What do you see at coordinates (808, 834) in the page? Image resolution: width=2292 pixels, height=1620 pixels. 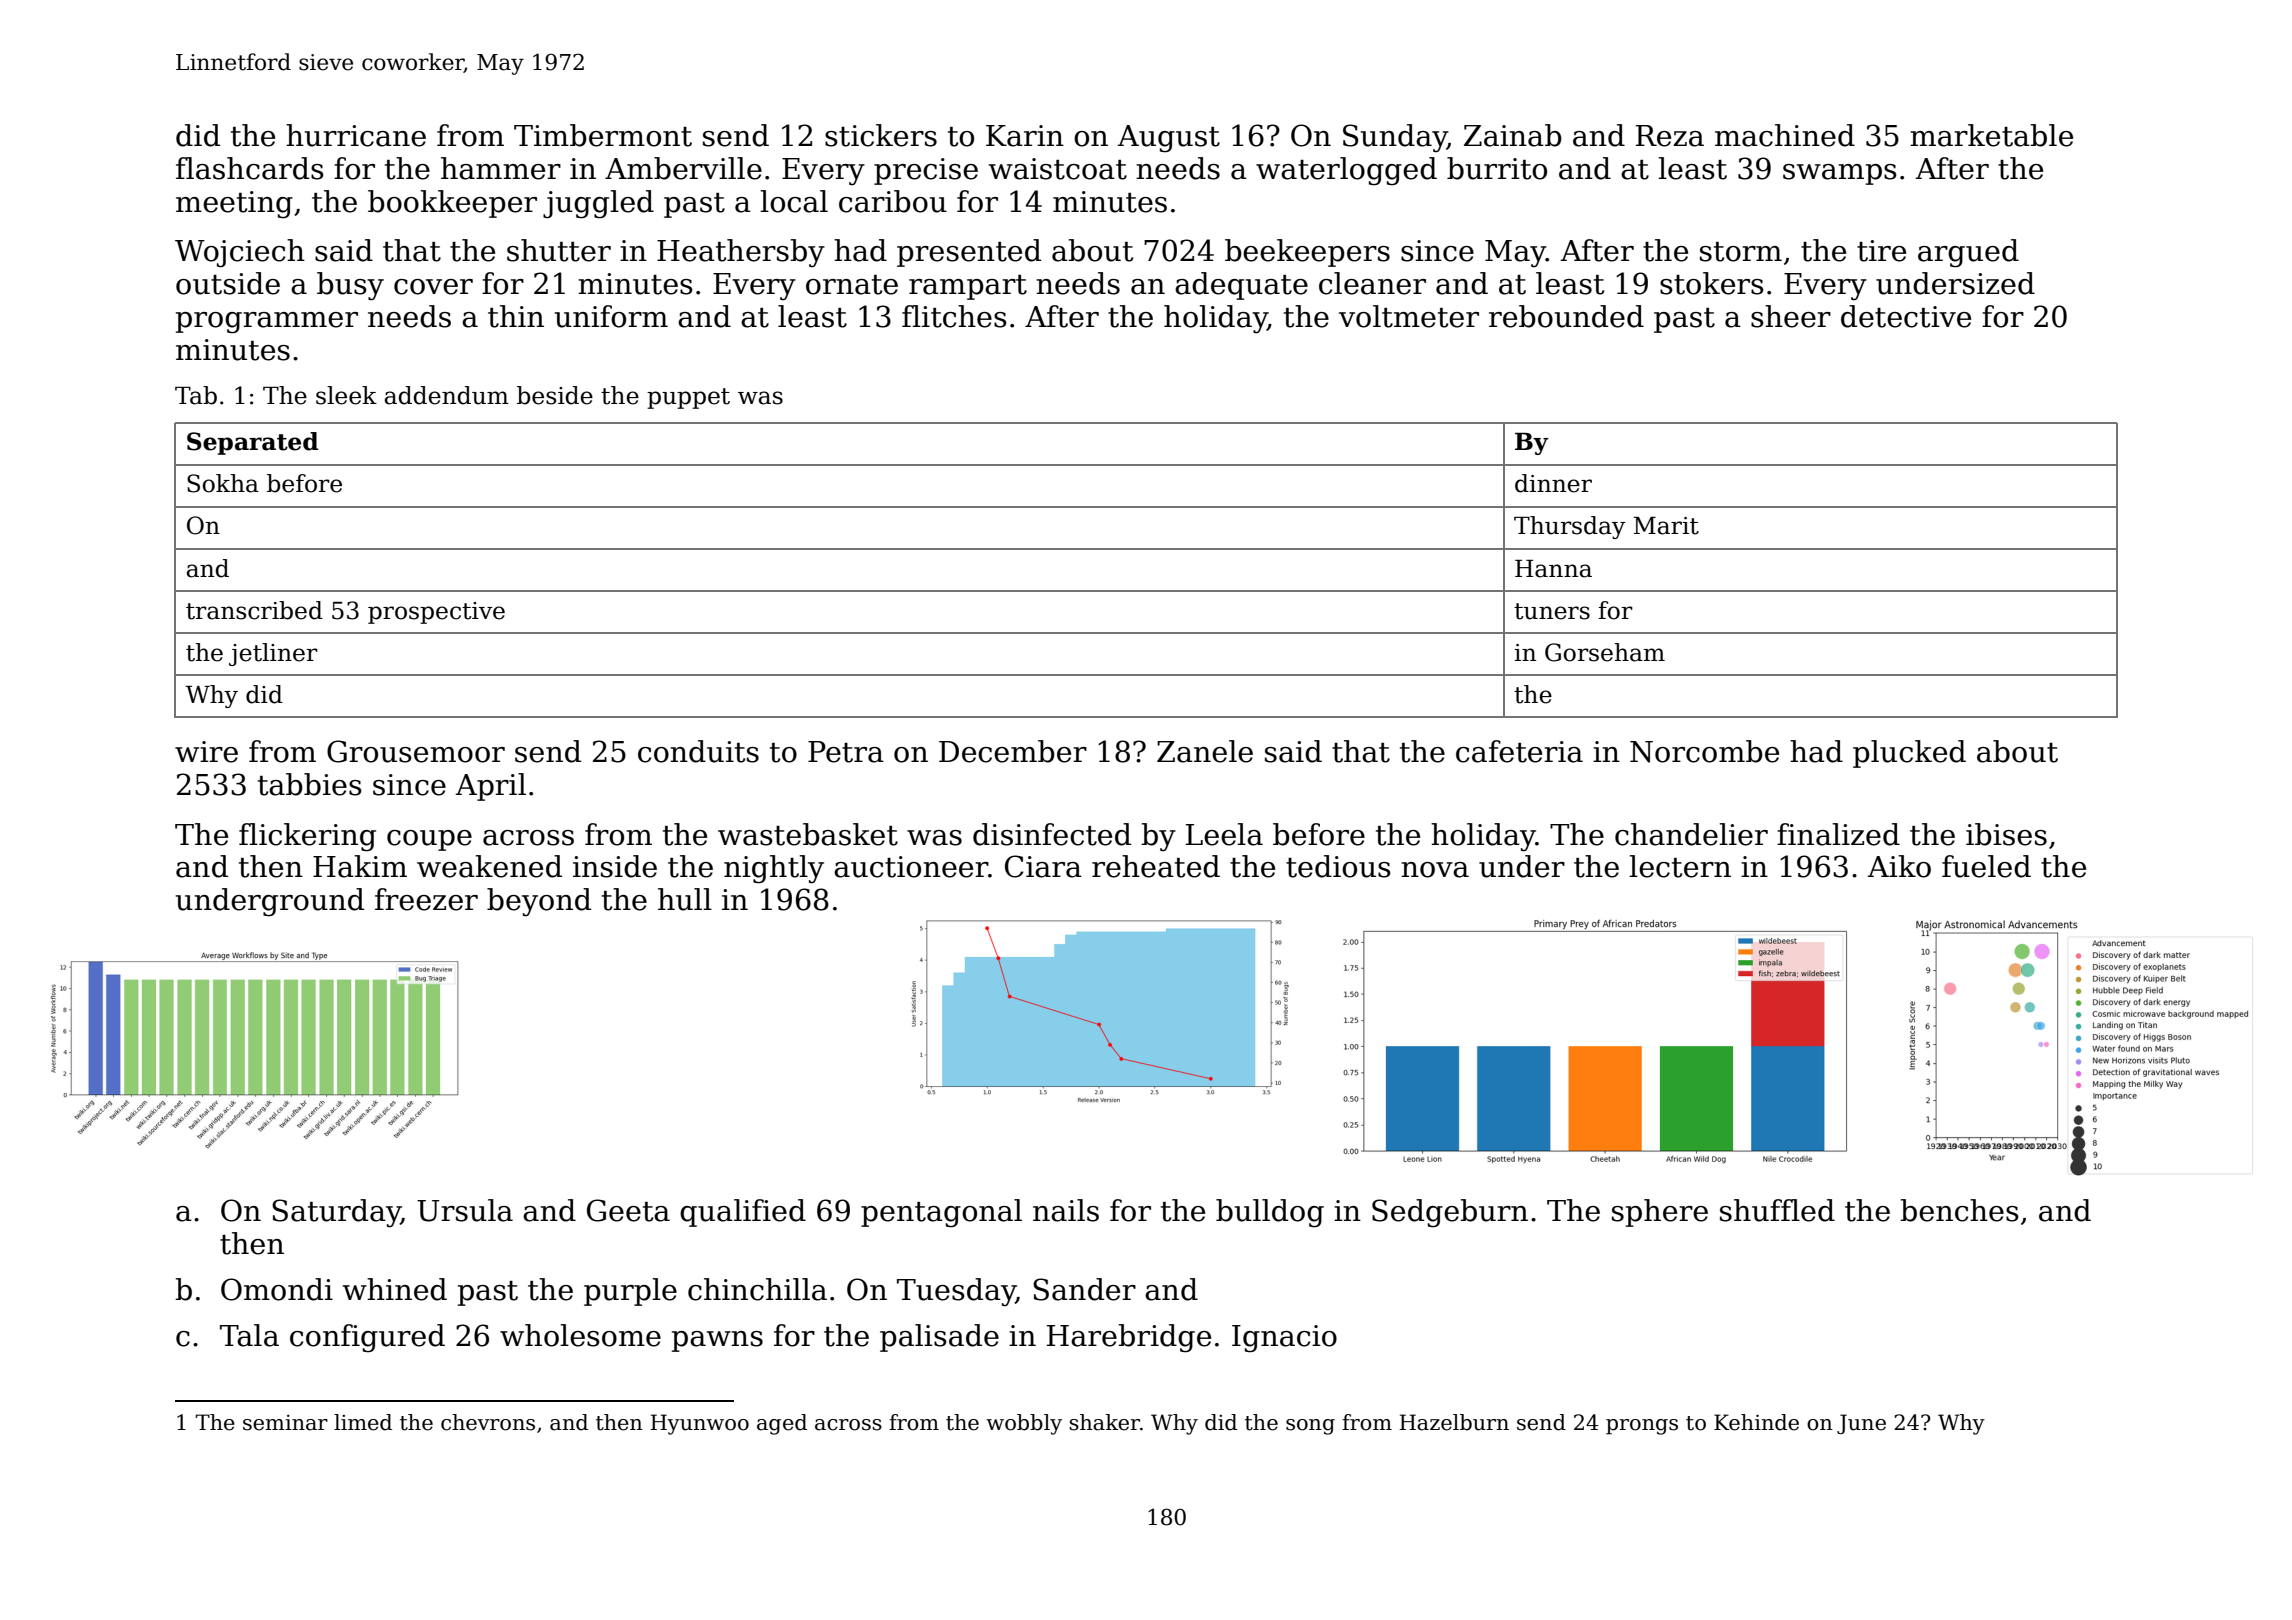 I see `wastebasket` at bounding box center [808, 834].
